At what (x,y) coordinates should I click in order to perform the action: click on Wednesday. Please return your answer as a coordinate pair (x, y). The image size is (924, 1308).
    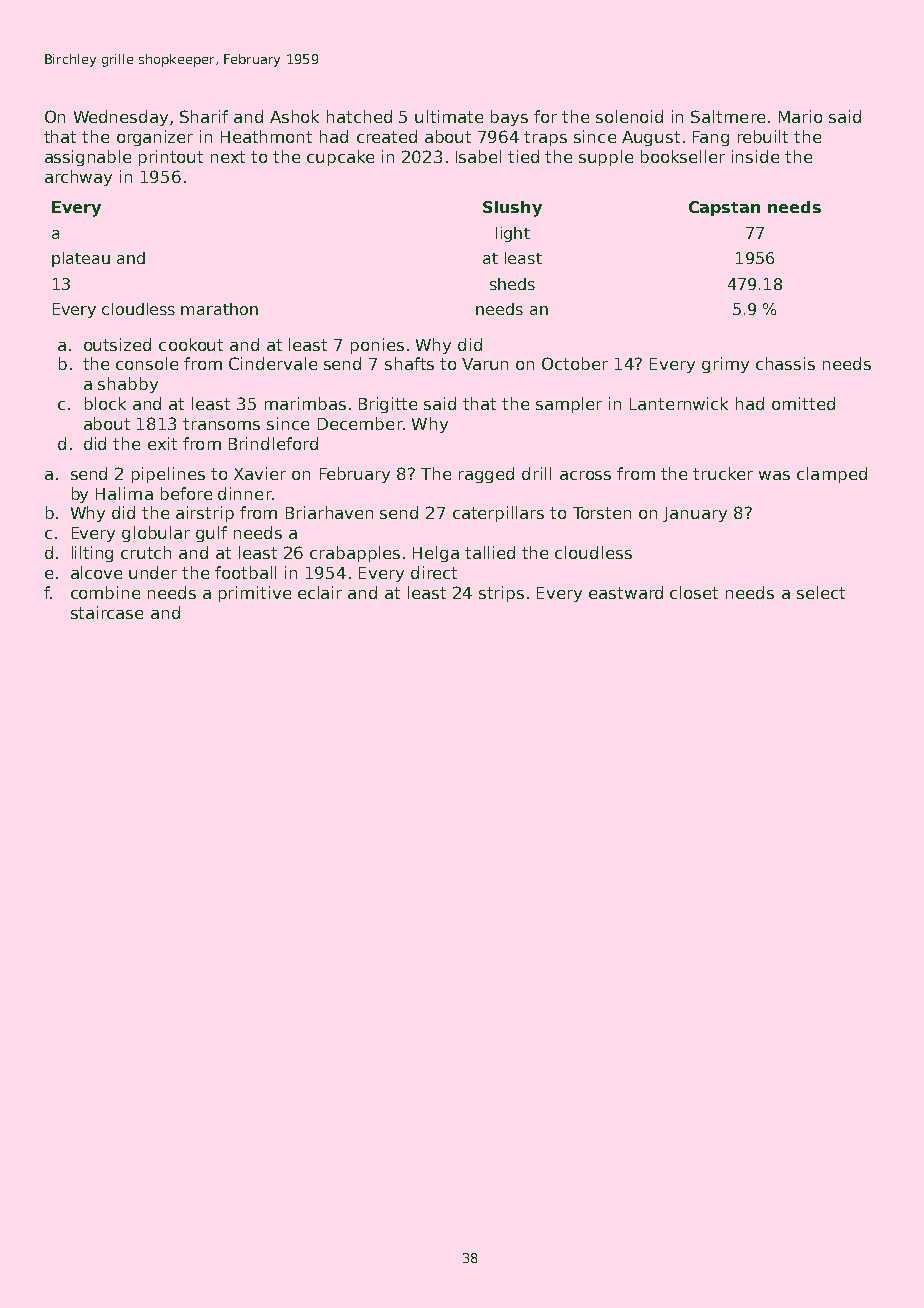
    Looking at the image, I should click on (121, 118).
